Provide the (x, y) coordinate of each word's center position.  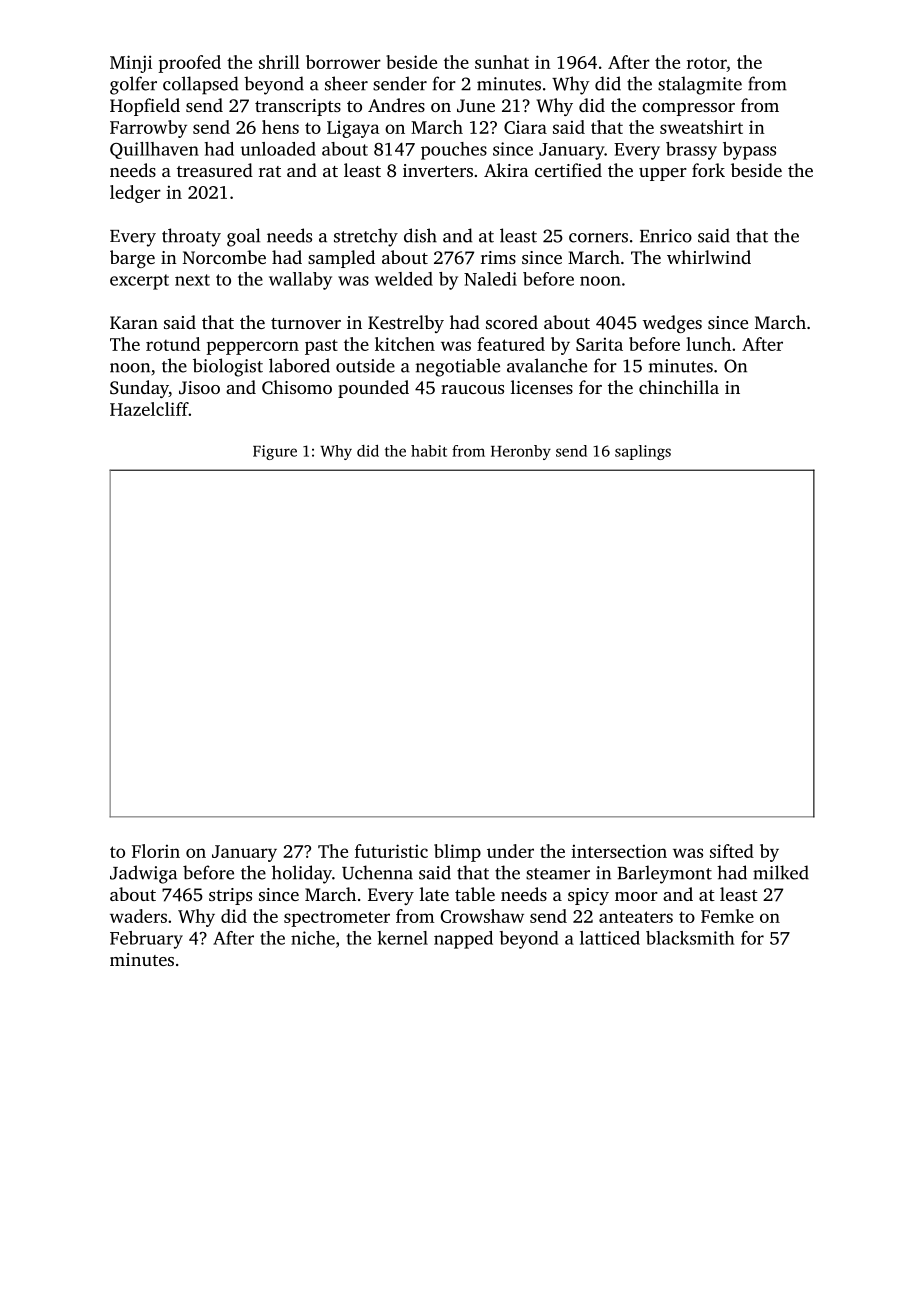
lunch (708, 344)
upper (663, 174)
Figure (275, 452)
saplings (643, 452)
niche (313, 938)
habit (429, 451)
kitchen (405, 344)
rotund (173, 344)
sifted (732, 851)
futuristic (391, 851)
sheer (346, 83)
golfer (133, 85)
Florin (156, 851)
